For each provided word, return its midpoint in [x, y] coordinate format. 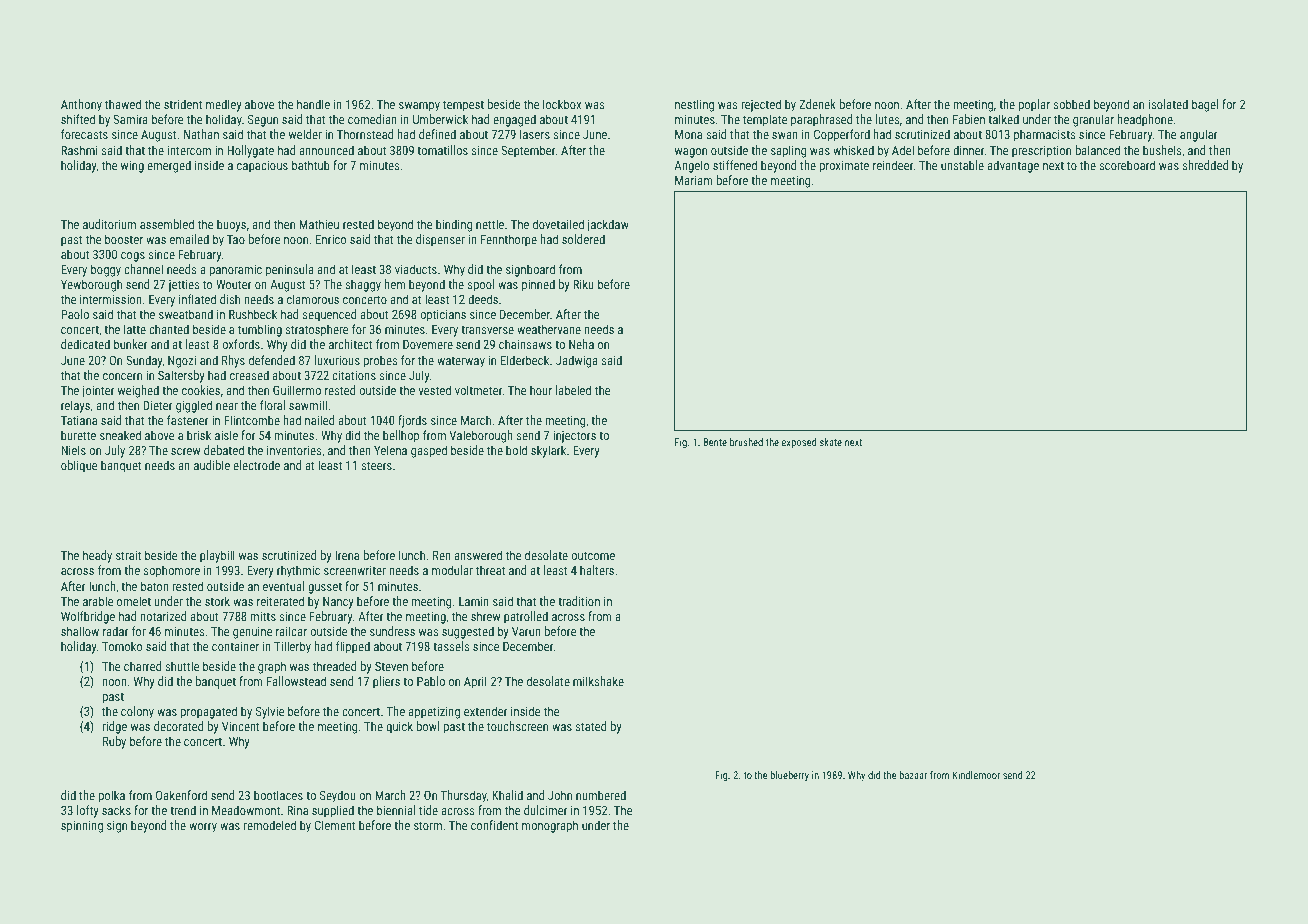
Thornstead [365, 134]
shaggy [363, 285]
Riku [583, 284]
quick [399, 727]
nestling [694, 105]
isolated [1168, 104]
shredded [1205, 165]
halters [597, 570]
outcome [593, 555]
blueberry [789, 776]
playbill [217, 556]
